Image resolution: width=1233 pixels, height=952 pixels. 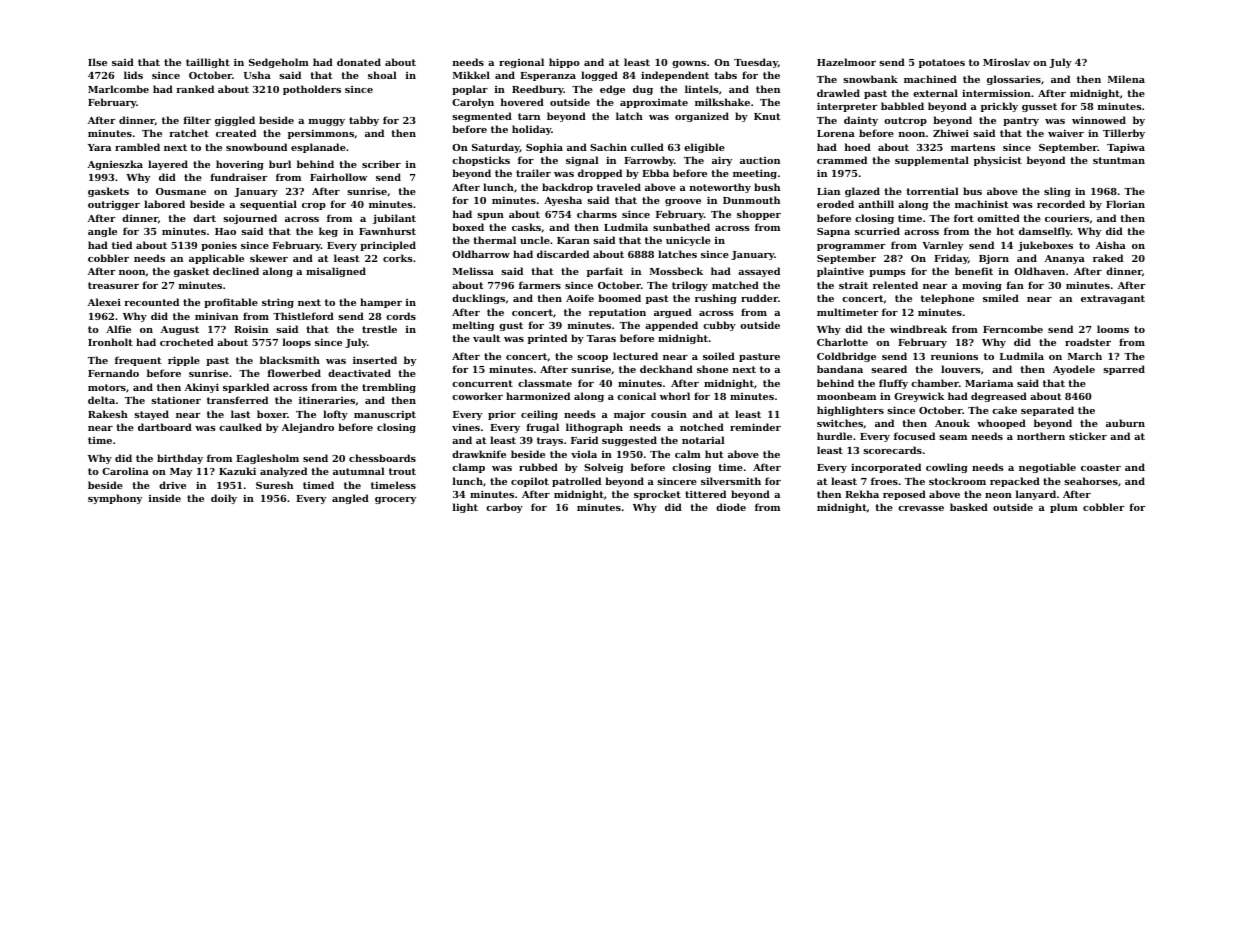 What do you see at coordinates (1006, 62) in the page?
I see `Miroslav` at bounding box center [1006, 62].
